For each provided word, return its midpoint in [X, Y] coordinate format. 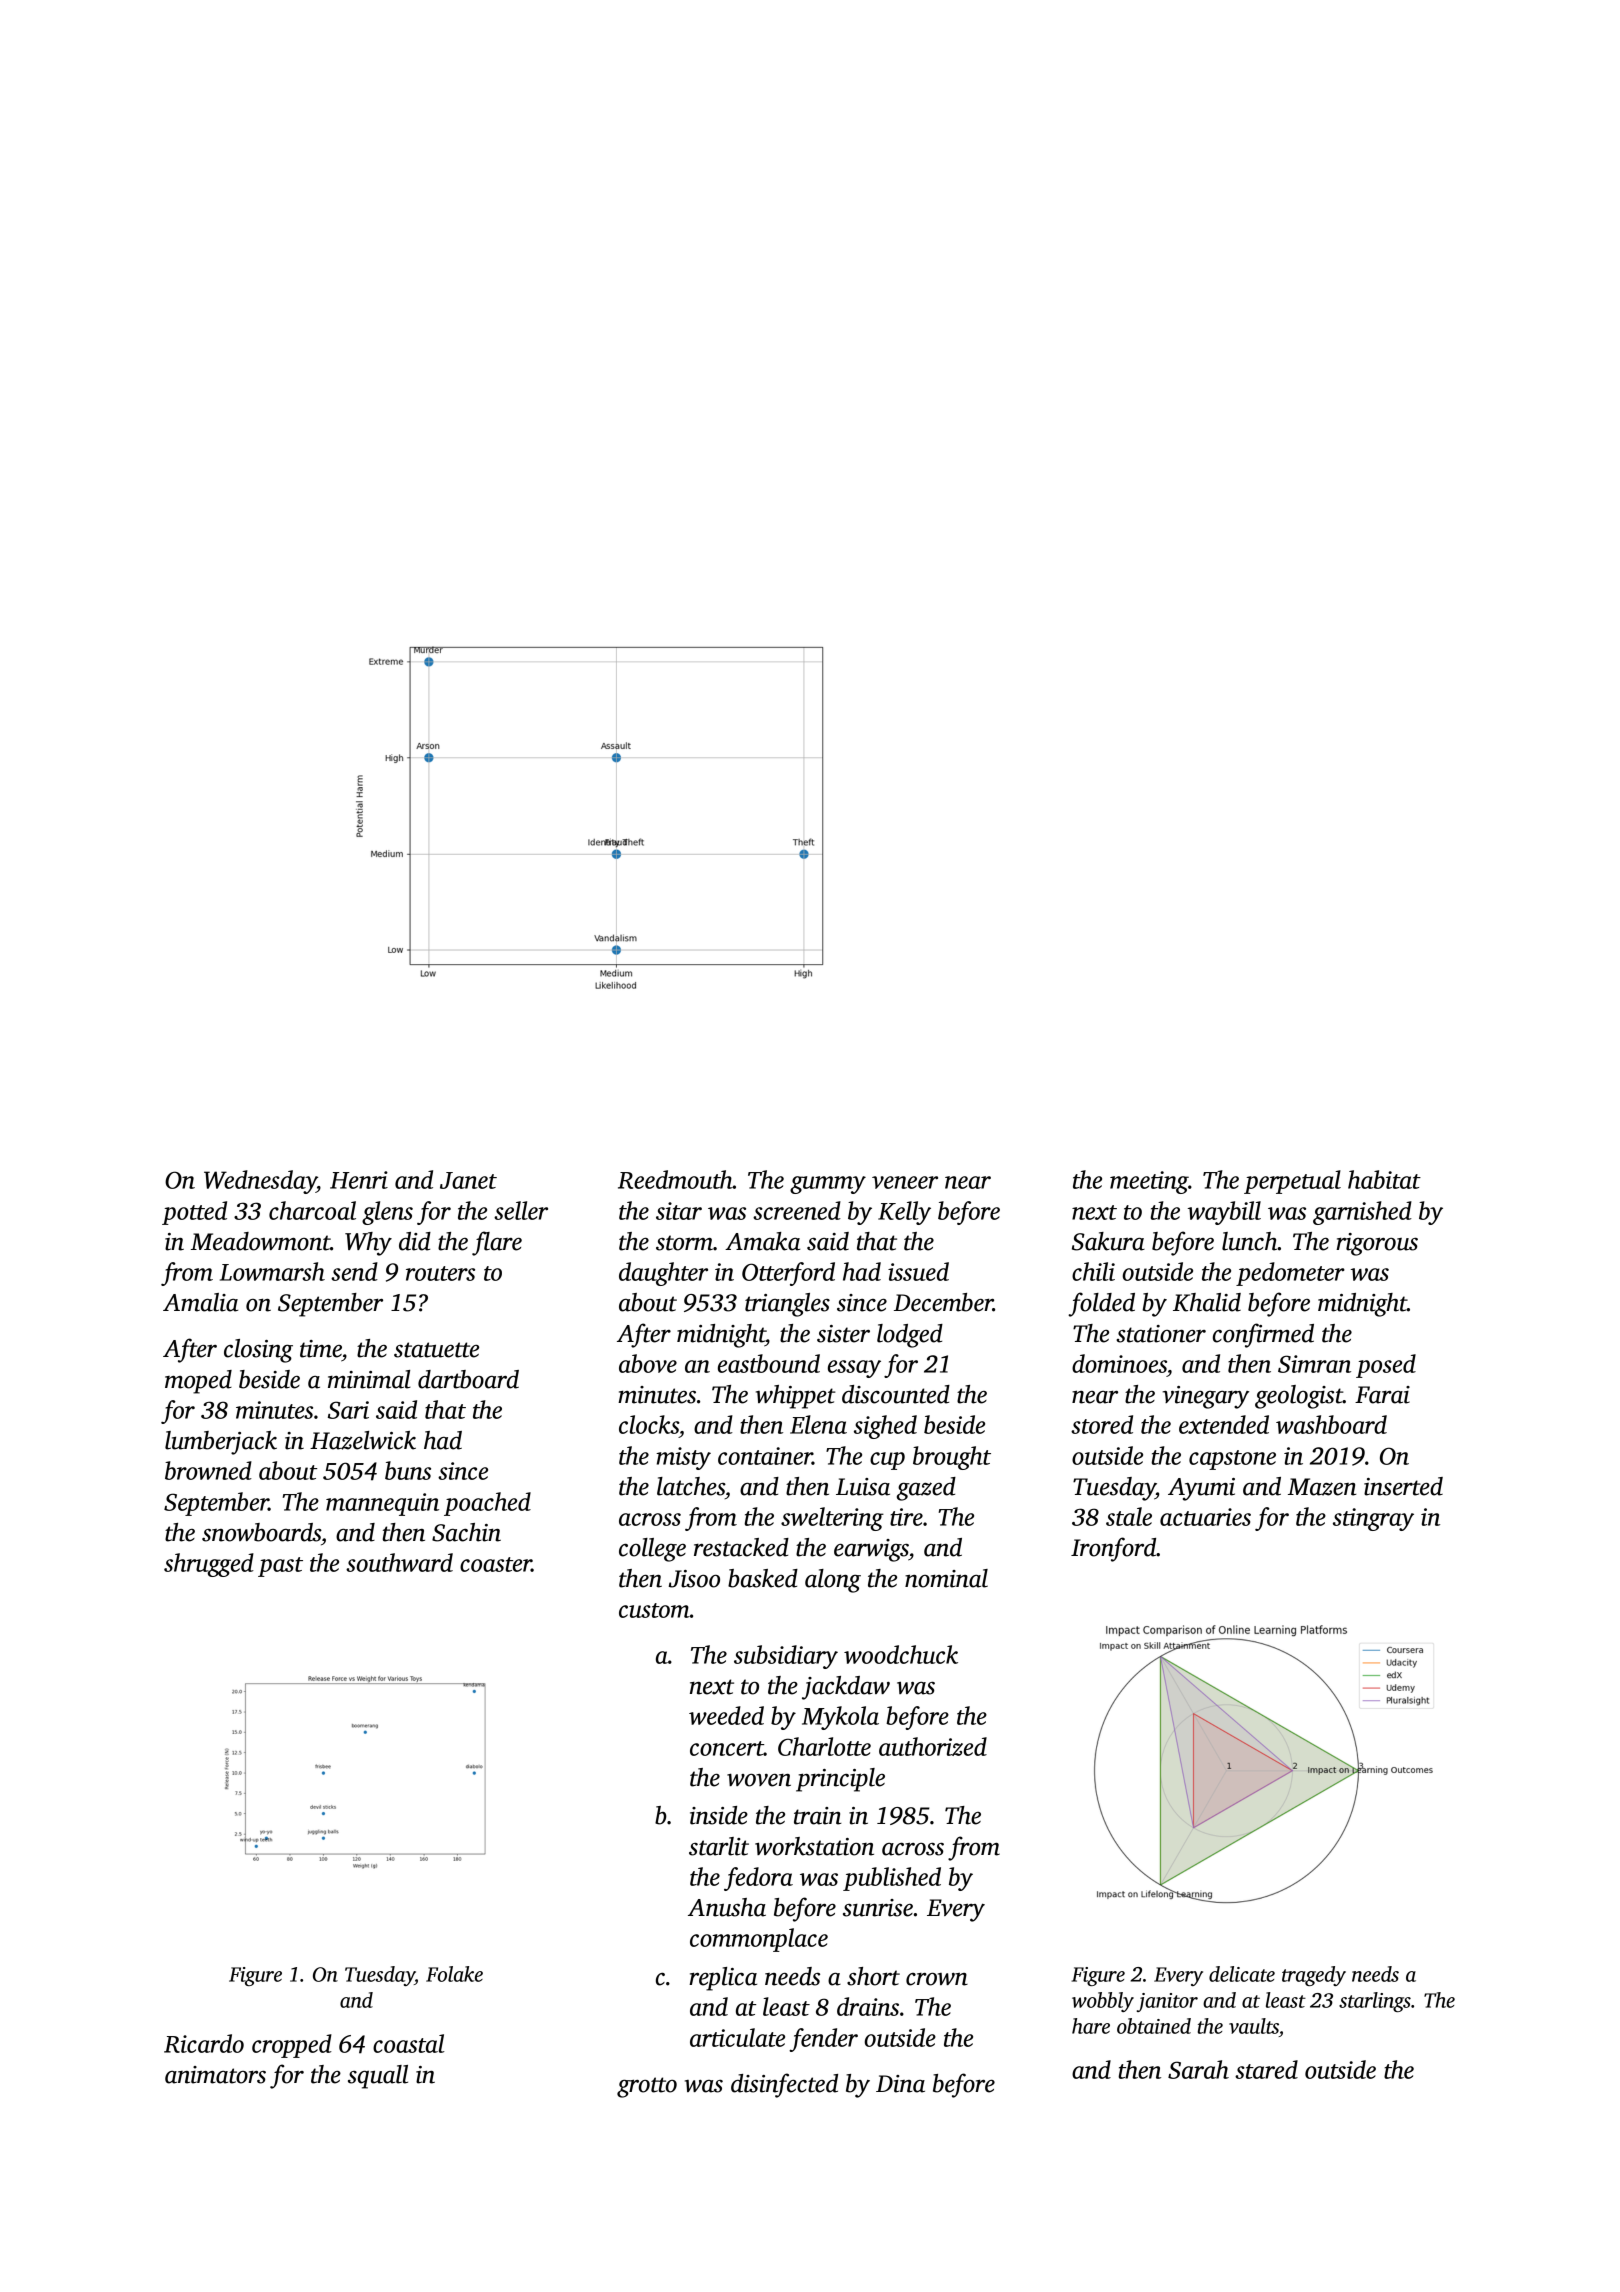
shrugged [209, 1565]
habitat [1384, 1179]
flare [497, 1243]
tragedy [1314, 1976]
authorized [933, 1746]
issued [918, 1271]
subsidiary [786, 1657]
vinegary [1206, 1397]
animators [215, 2075]
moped [198, 1382]
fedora [758, 1879]
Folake [454, 1974]
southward [399, 1562]
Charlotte [824, 1746]
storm [684, 1243]
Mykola [840, 1718]
